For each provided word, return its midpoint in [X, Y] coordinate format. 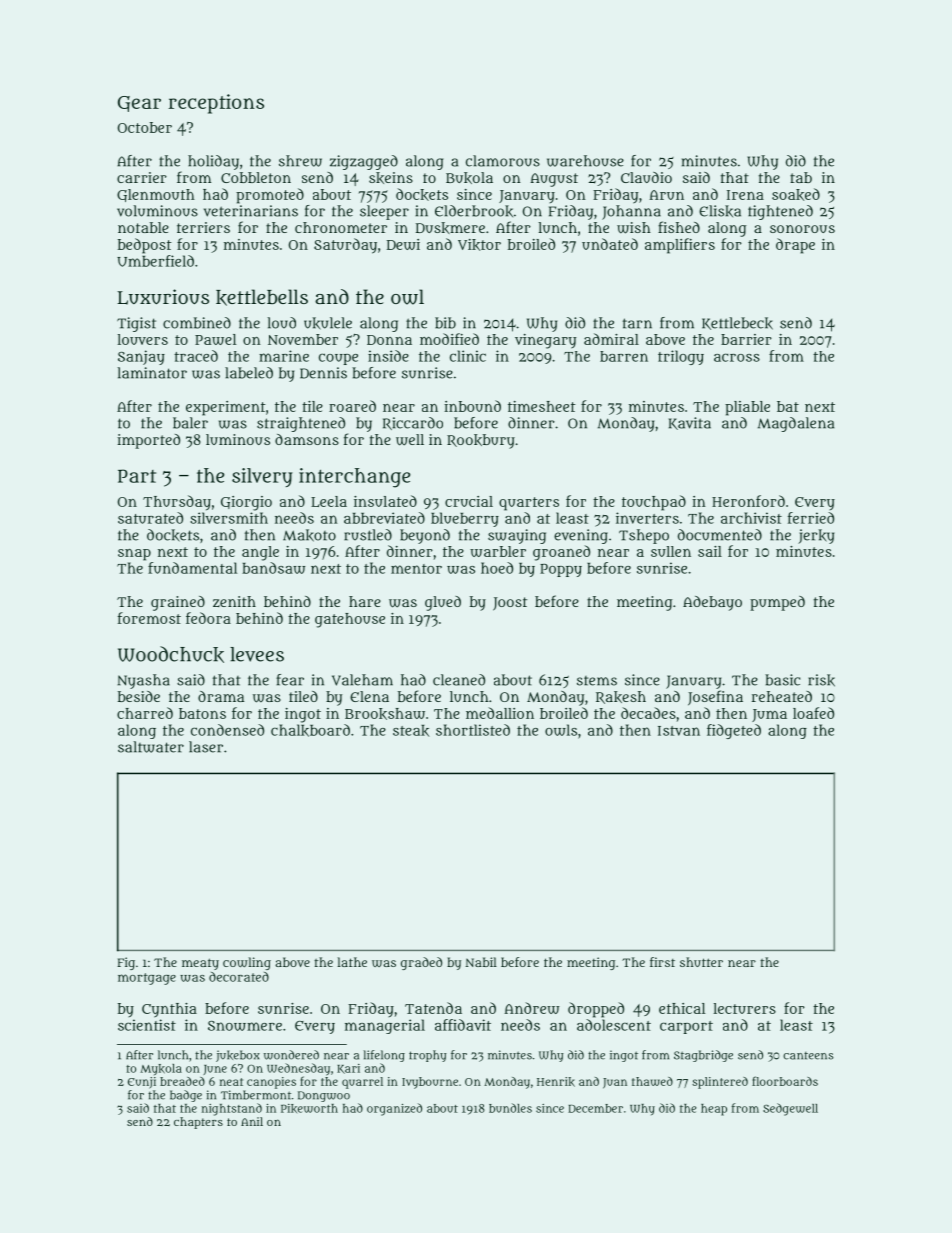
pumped [777, 603]
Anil [252, 1121]
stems [597, 681]
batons [202, 713]
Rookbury [481, 441]
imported [148, 441]
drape [795, 246]
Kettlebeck [737, 323]
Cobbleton [256, 177]
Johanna [631, 212]
